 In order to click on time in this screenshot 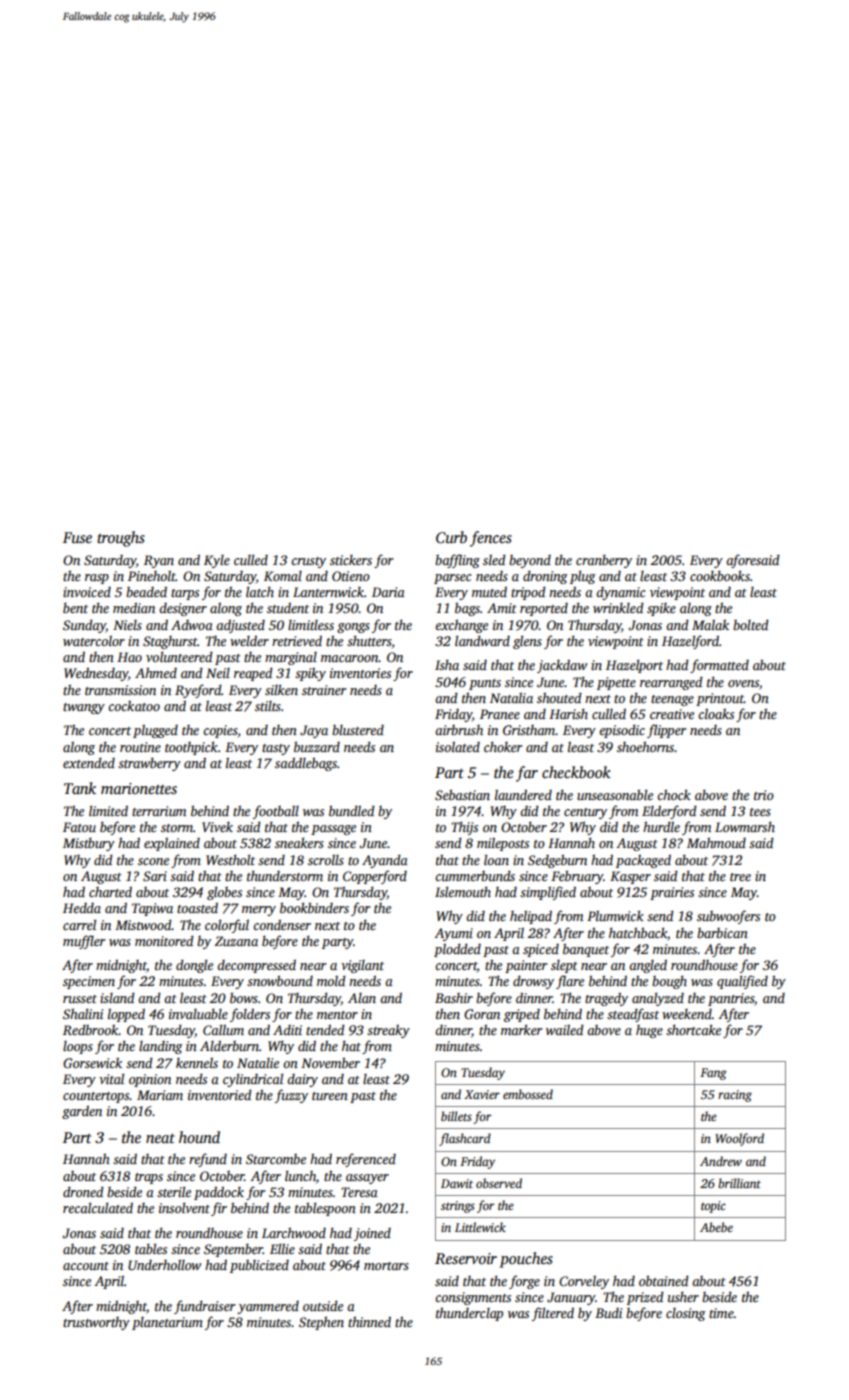, I will do `click(721, 1313)`.
